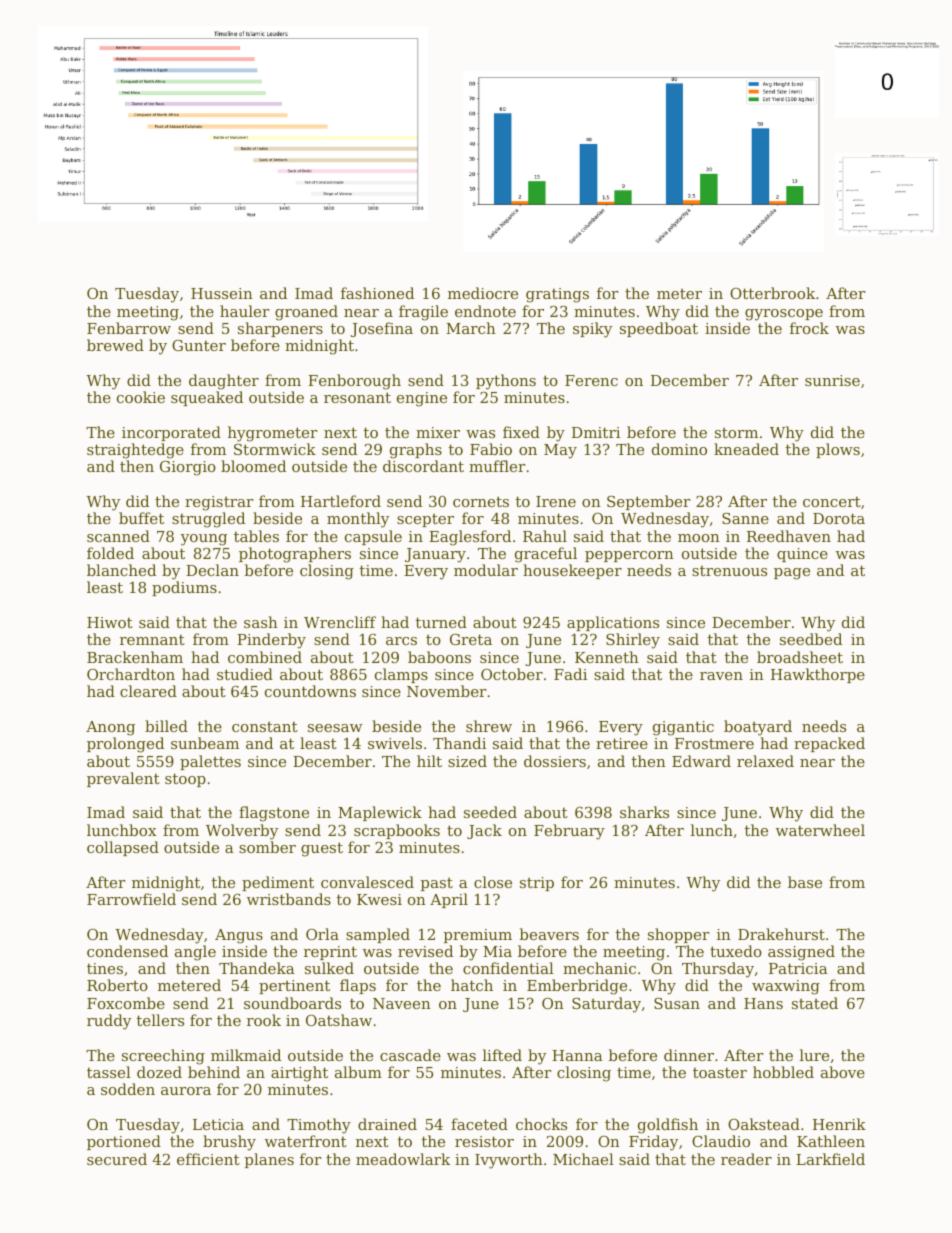  I want to click on close, so click(493, 882).
